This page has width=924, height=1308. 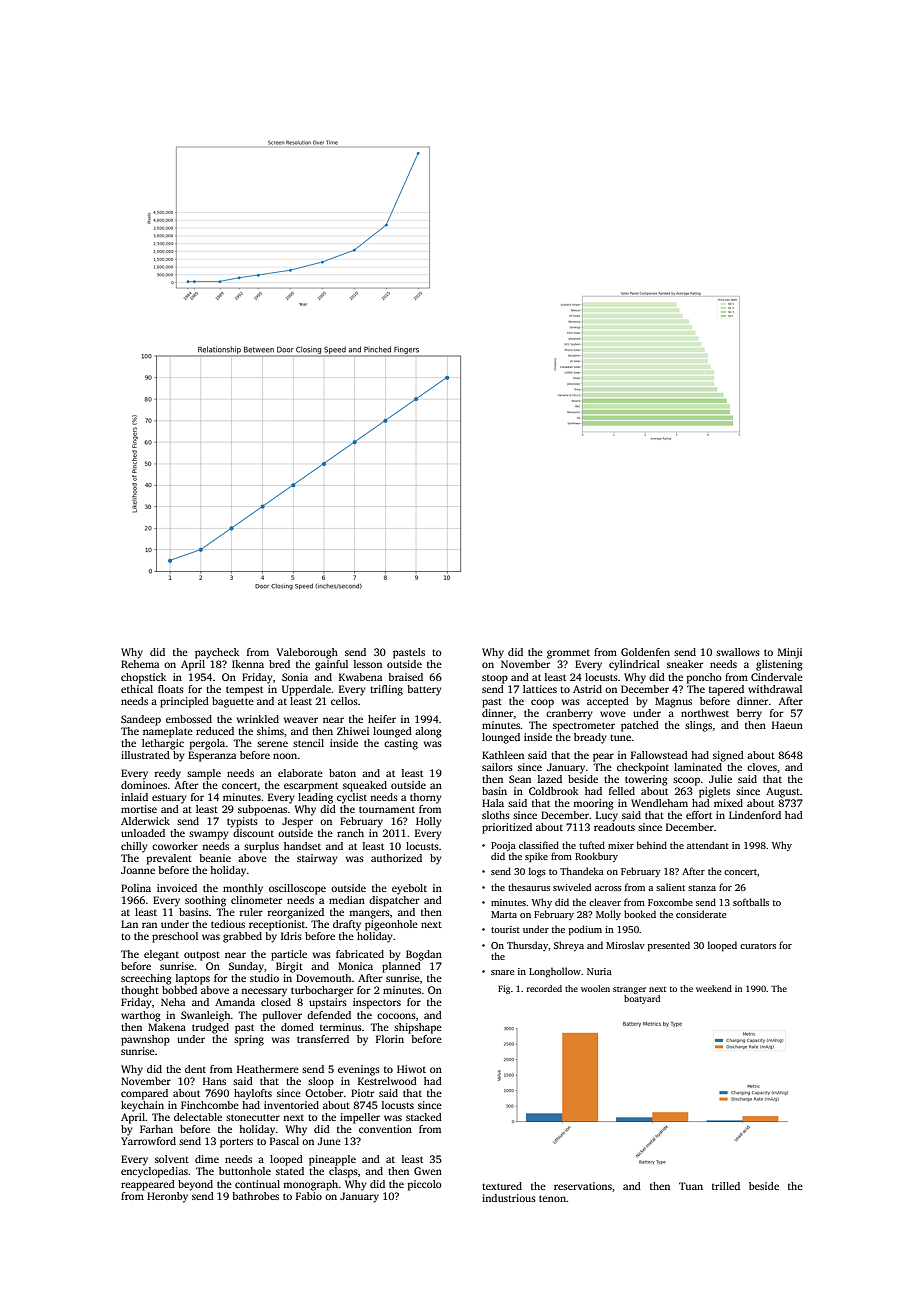 I want to click on chilly, so click(x=134, y=847).
